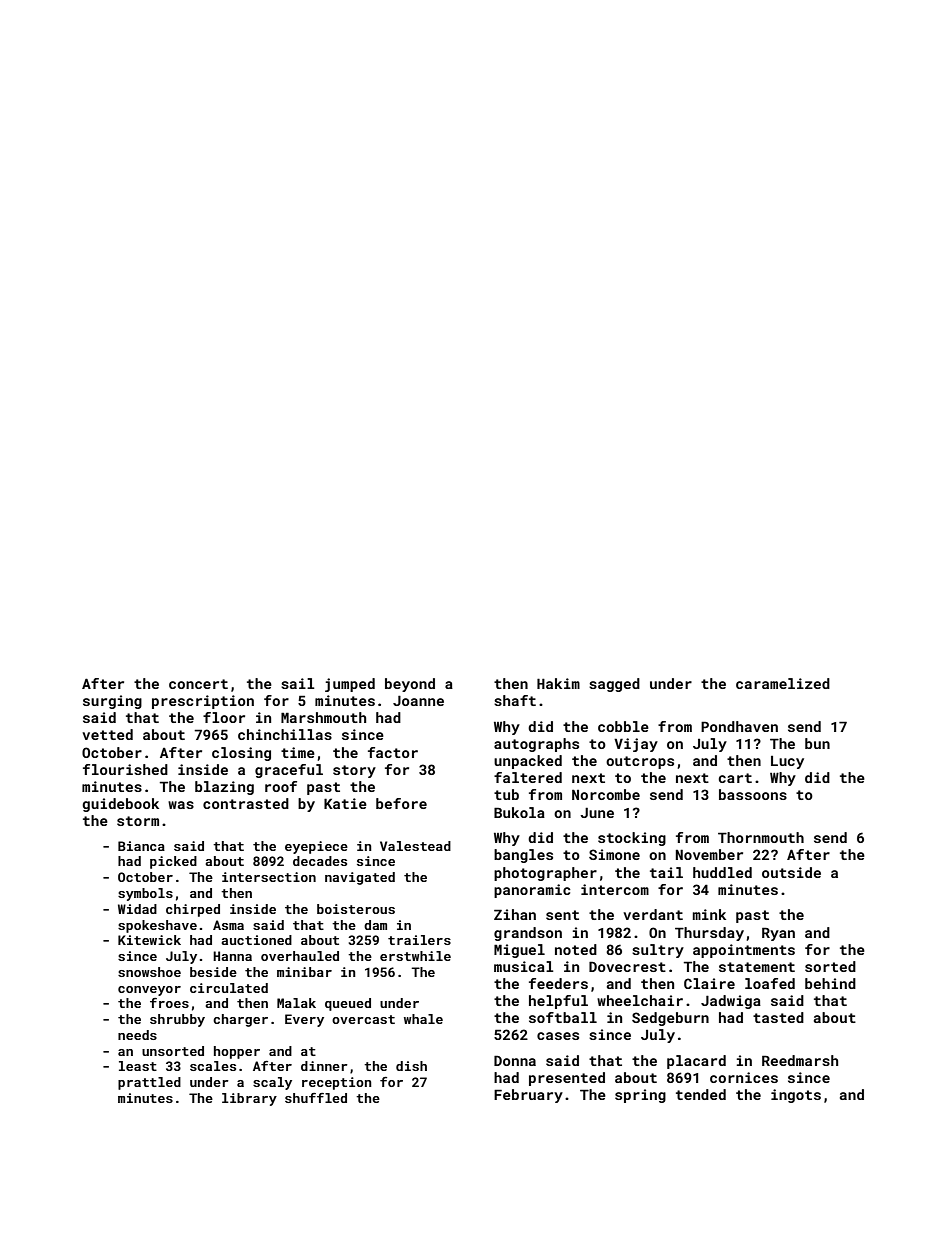  Describe the element at coordinates (536, 745) in the document. I see `autographs` at that location.
